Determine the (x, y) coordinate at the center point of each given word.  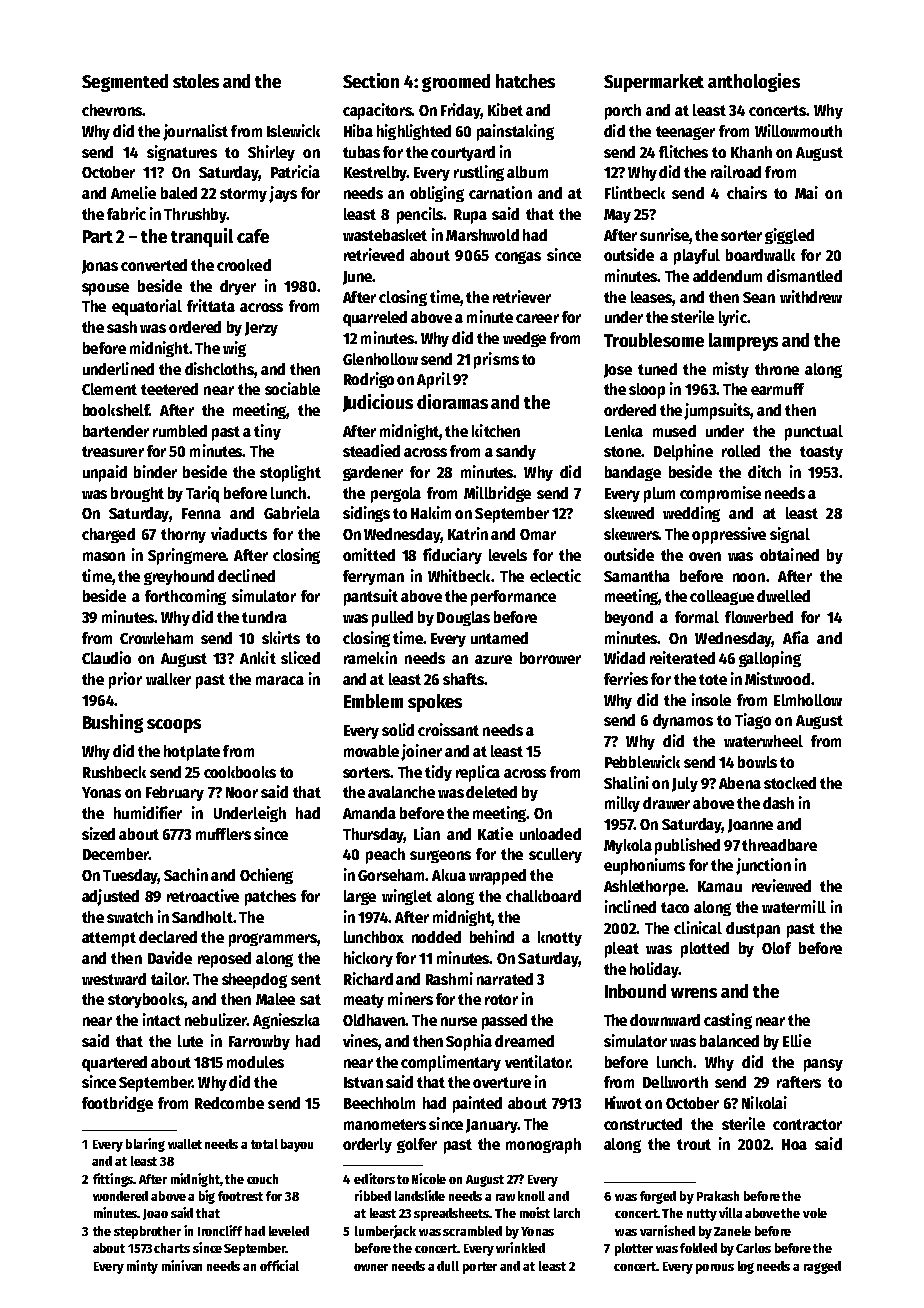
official (279, 1265)
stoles (196, 81)
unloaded (550, 834)
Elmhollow (808, 700)
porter (480, 1268)
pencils (420, 215)
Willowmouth (798, 130)
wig (234, 349)
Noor (242, 792)
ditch (764, 471)
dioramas (452, 401)
